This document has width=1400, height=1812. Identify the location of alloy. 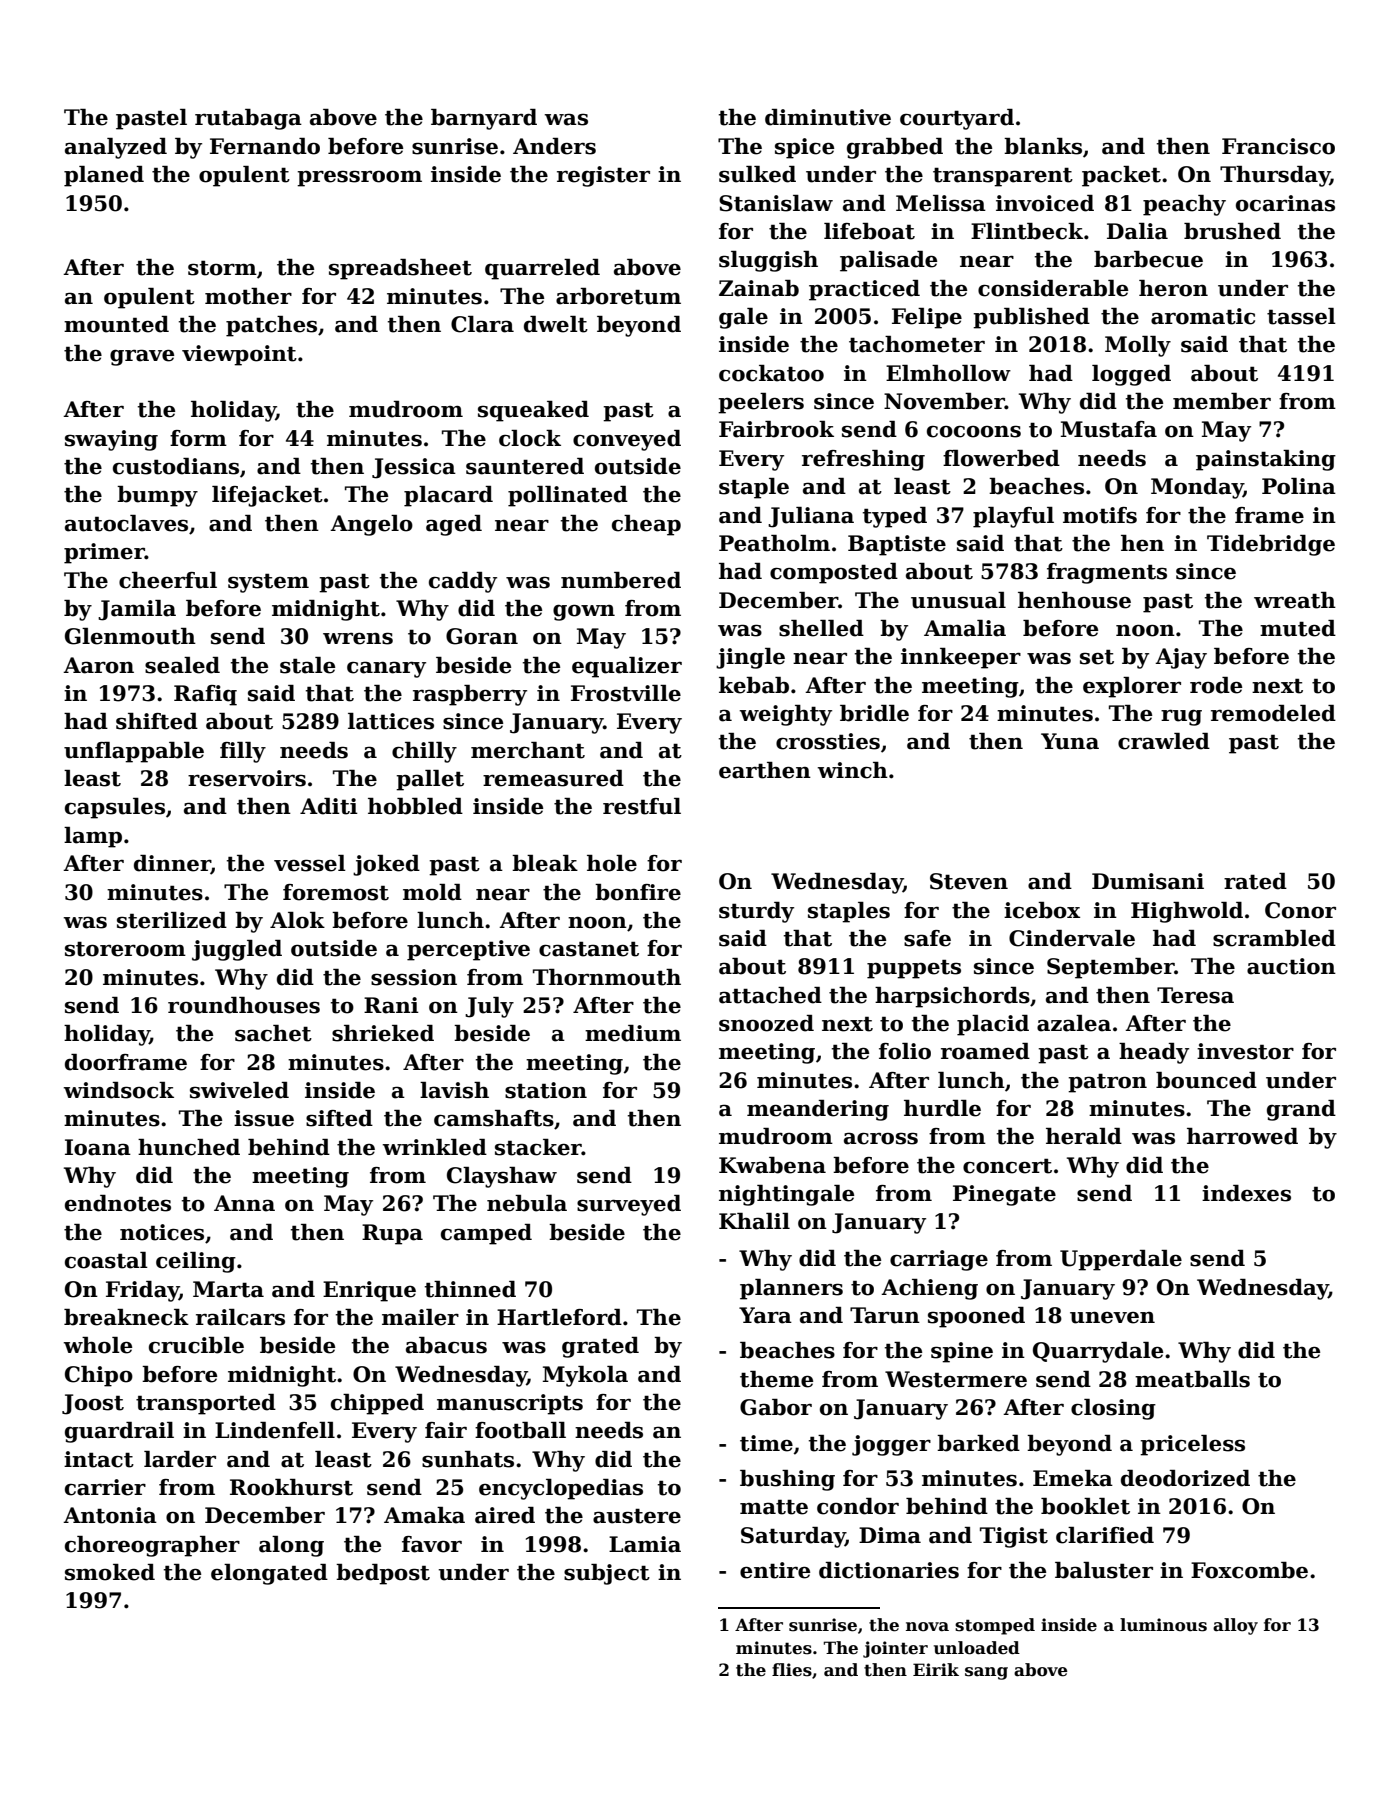
(1235, 1626).
